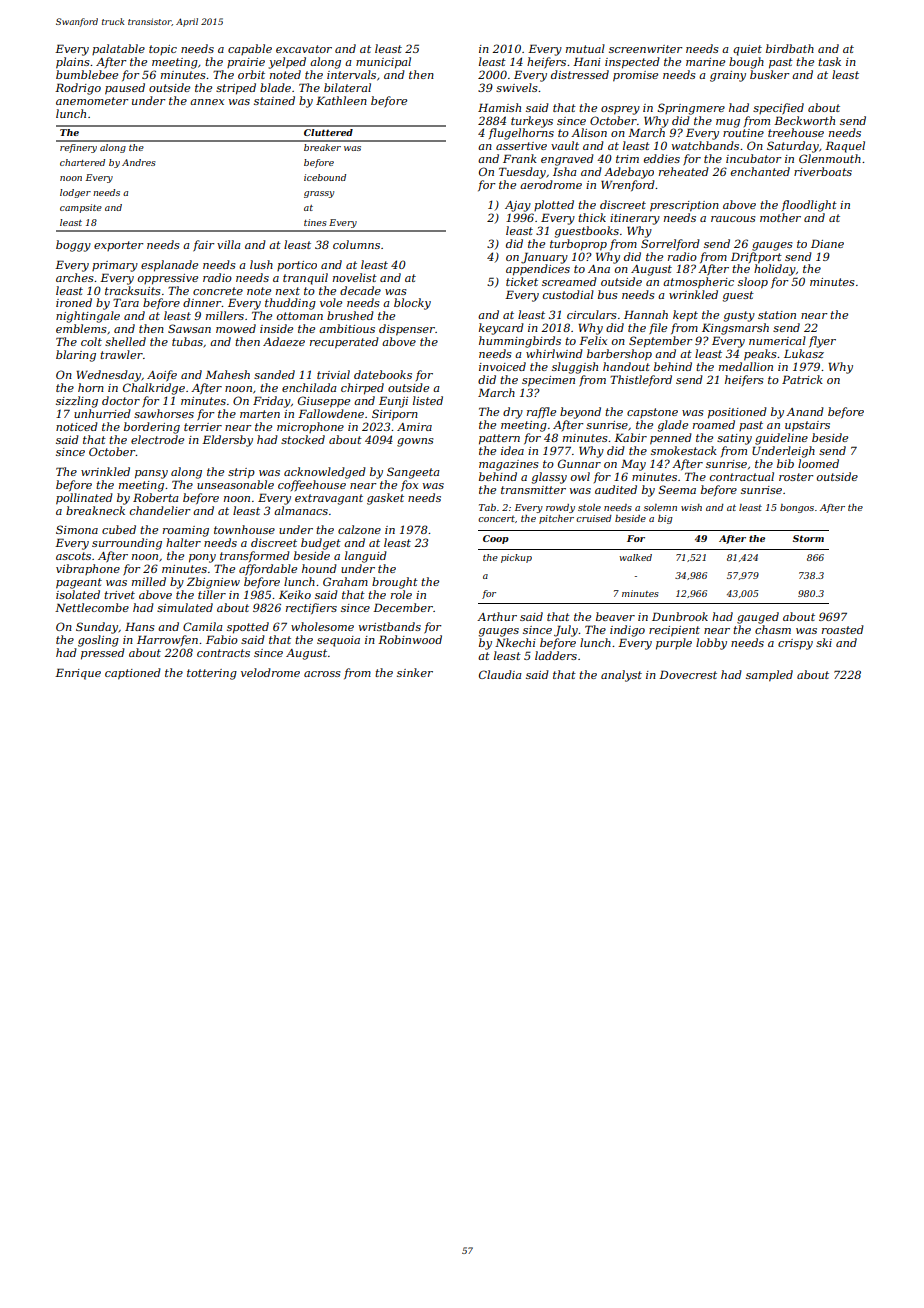  Describe the element at coordinates (78, 89) in the document. I see `Rodrigo` at that location.
